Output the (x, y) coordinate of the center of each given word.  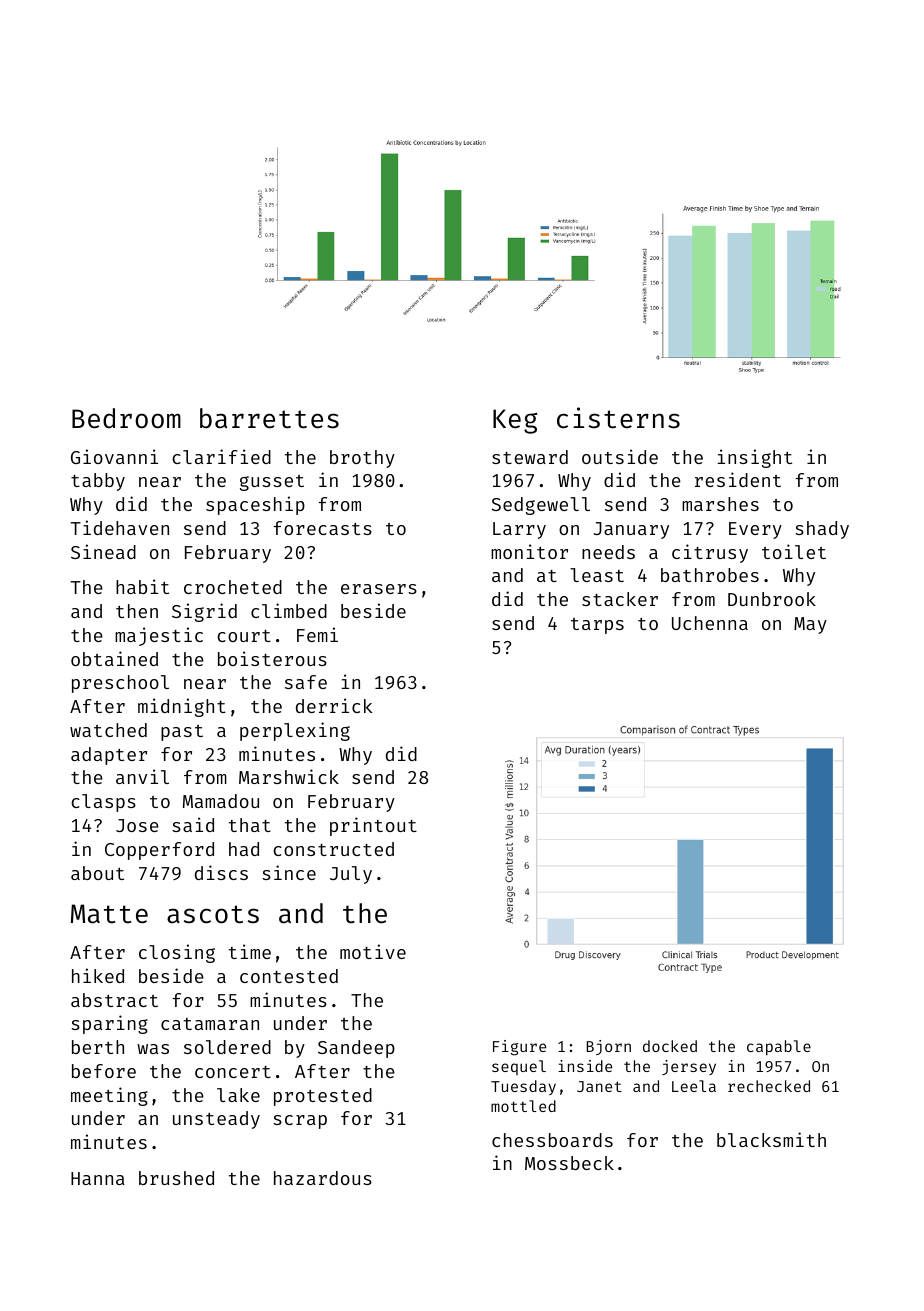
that (250, 825)
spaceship (255, 505)
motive (373, 951)
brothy (362, 459)
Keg (515, 421)
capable (779, 1048)
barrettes (269, 418)
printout (373, 826)
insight (755, 458)
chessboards (552, 1140)
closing (177, 953)
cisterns (618, 418)
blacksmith (771, 1139)
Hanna (98, 1178)
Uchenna (710, 623)
